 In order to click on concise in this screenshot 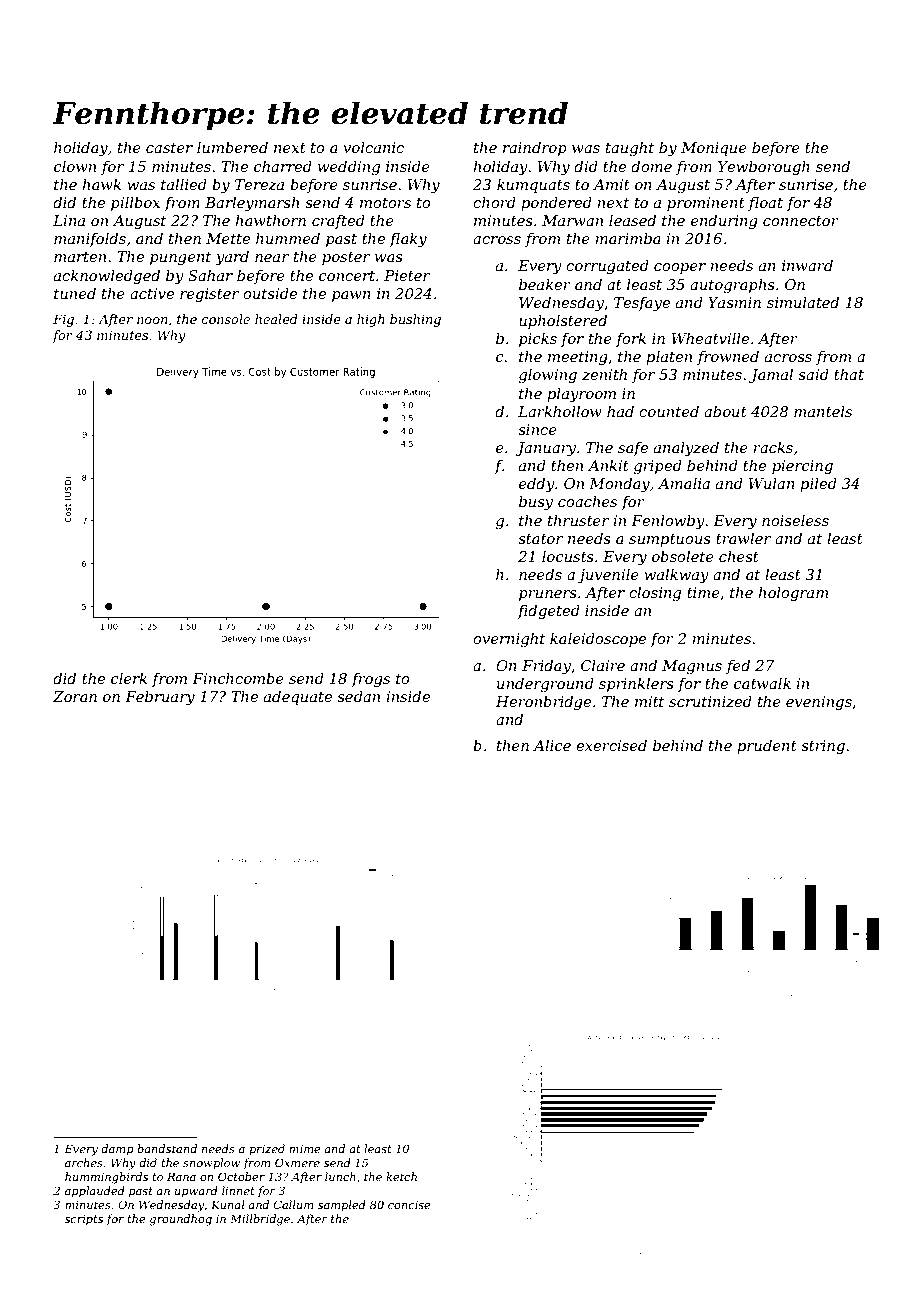, I will do `click(409, 1205)`.
